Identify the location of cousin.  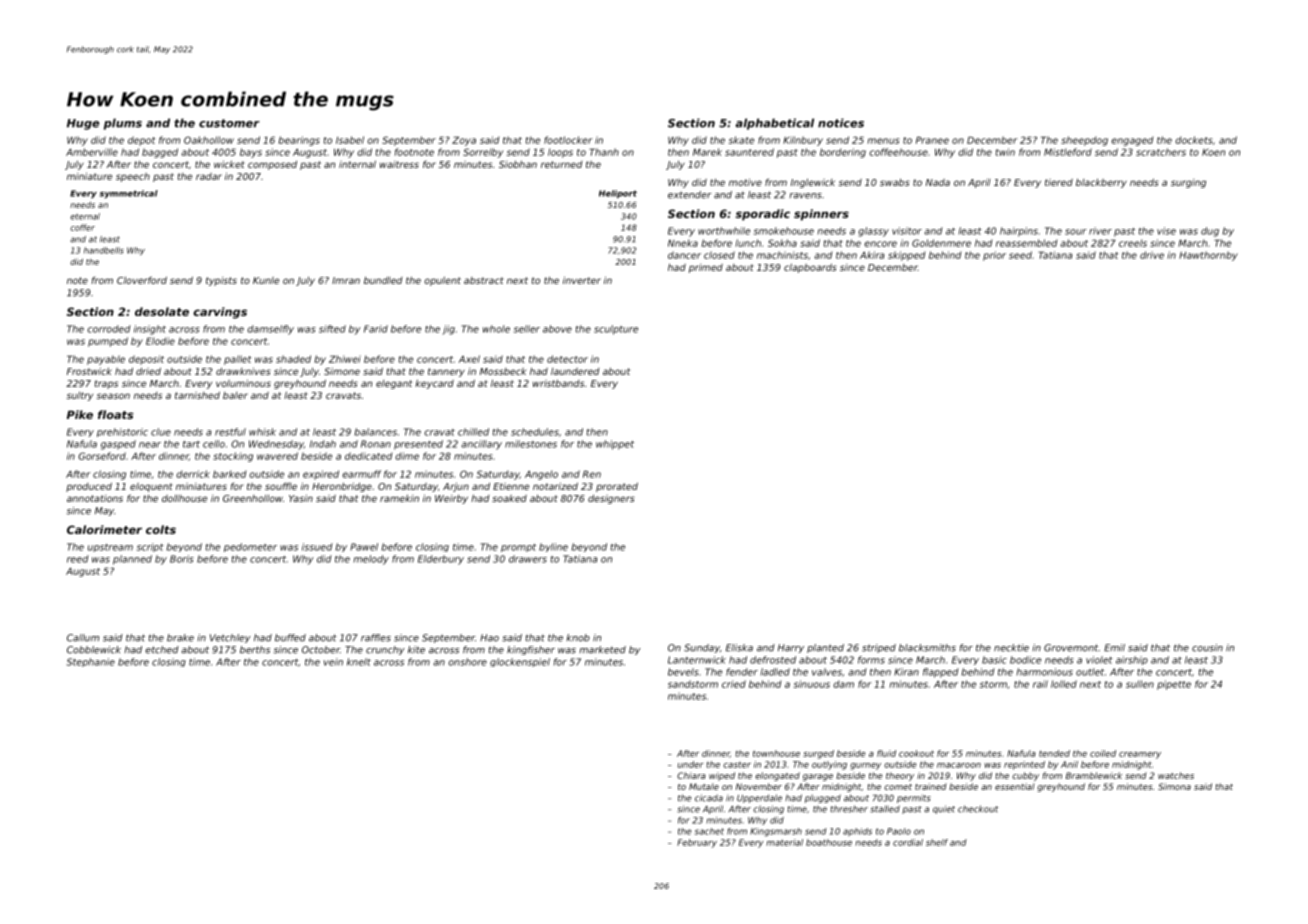
(1207, 648).
